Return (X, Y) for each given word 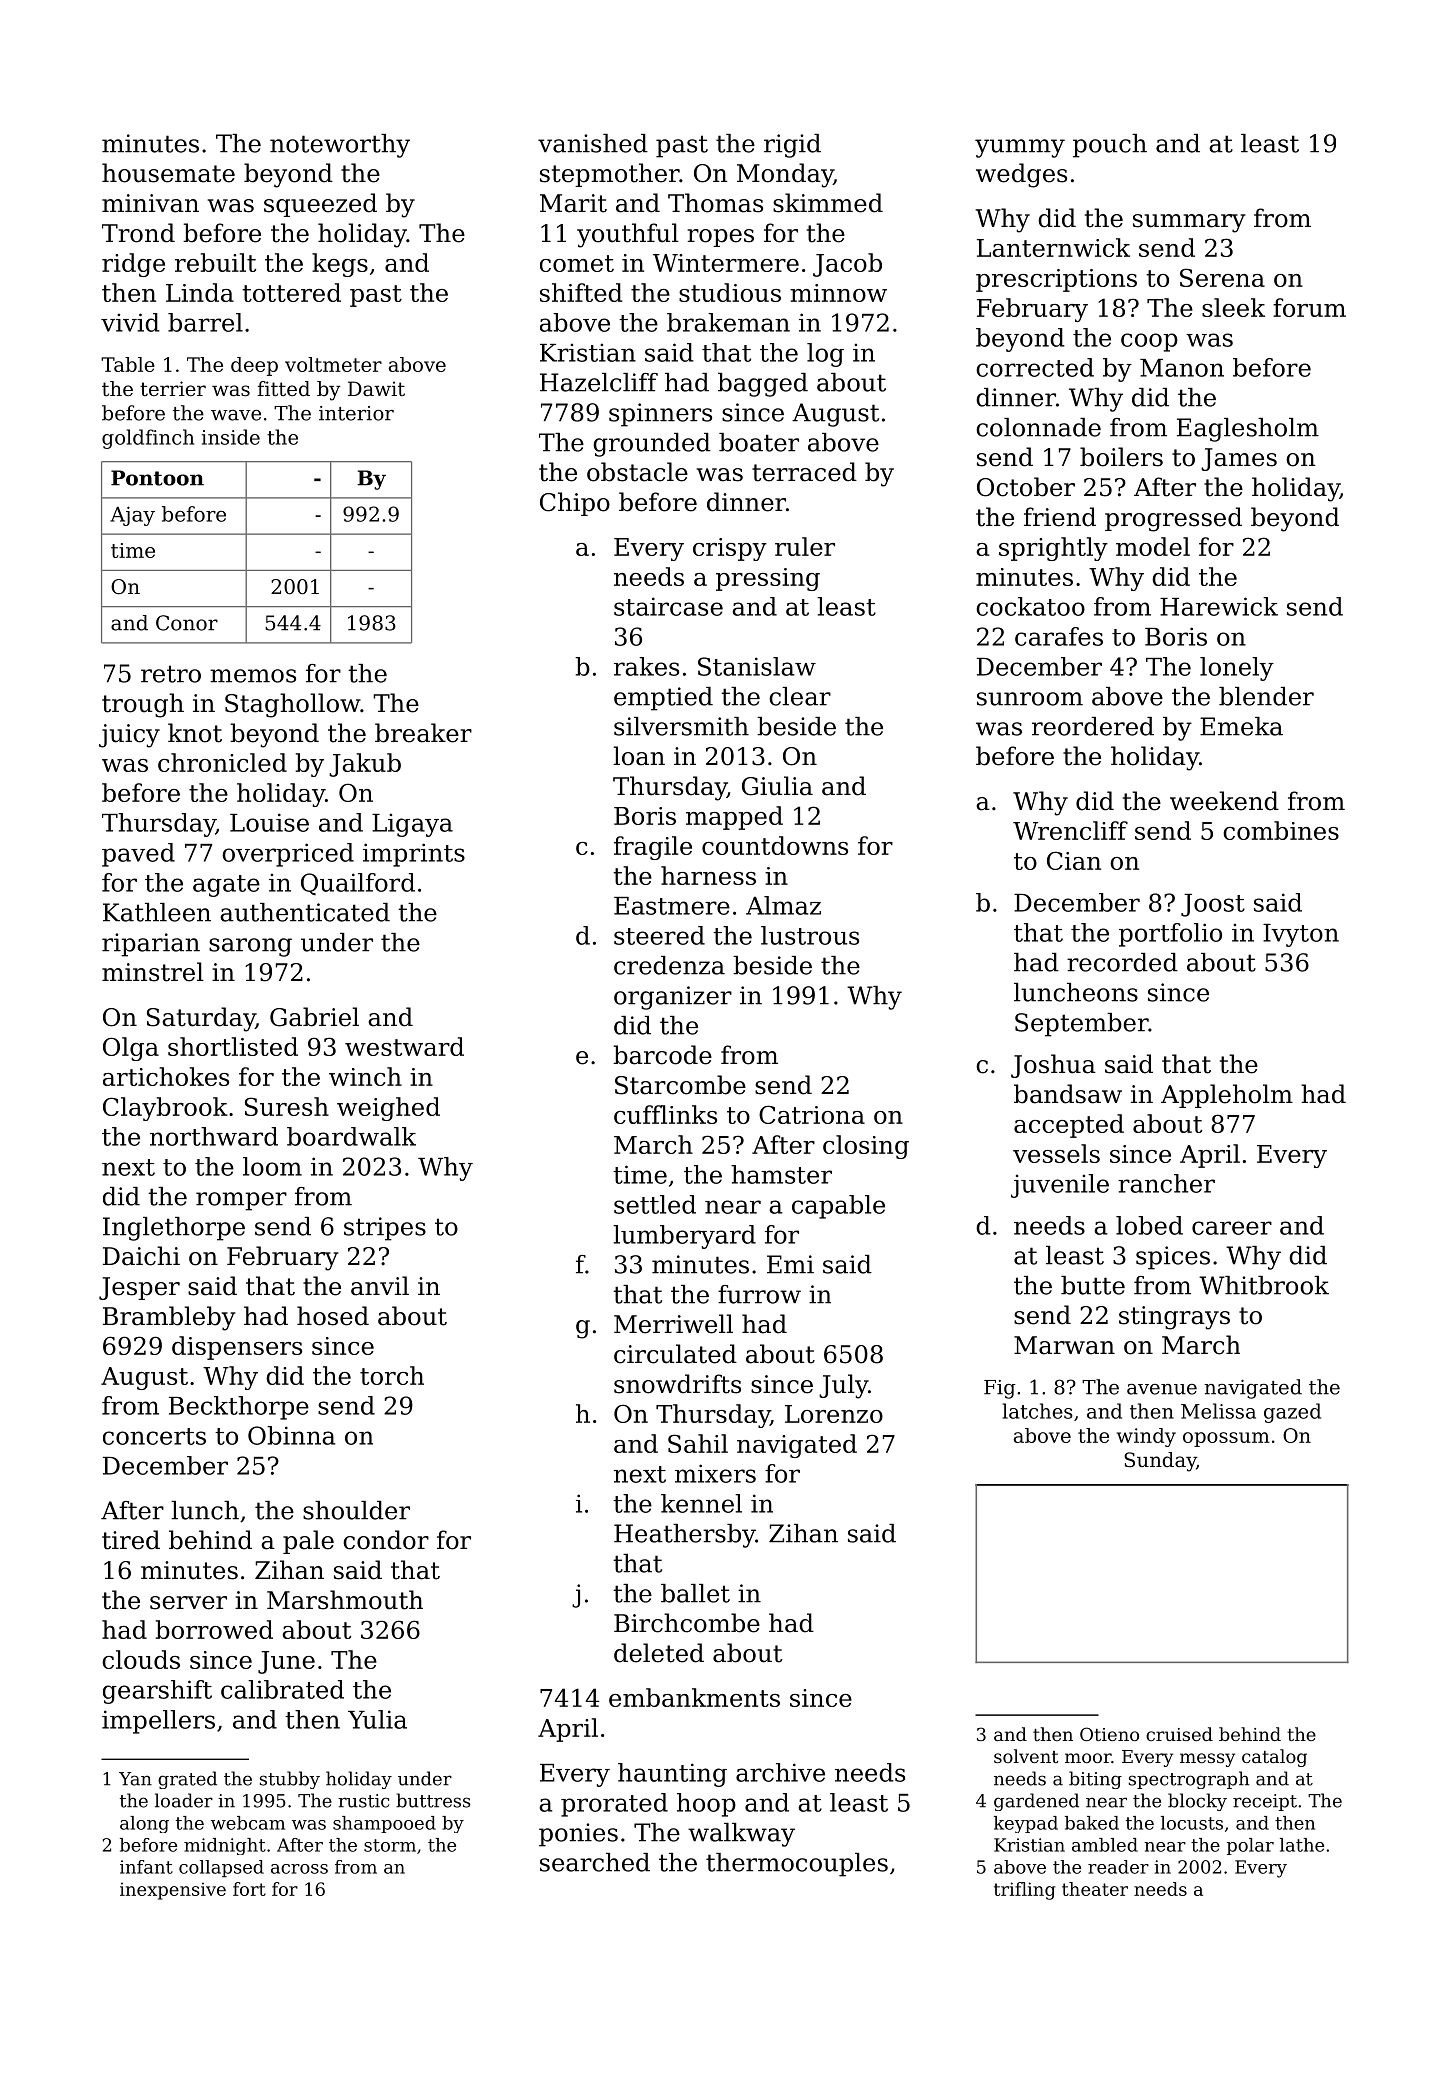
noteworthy (340, 146)
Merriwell (673, 1324)
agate (226, 886)
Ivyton (1301, 935)
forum (1309, 307)
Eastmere (672, 906)
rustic (363, 1801)
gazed (1292, 1413)
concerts (154, 1436)
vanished (593, 143)
